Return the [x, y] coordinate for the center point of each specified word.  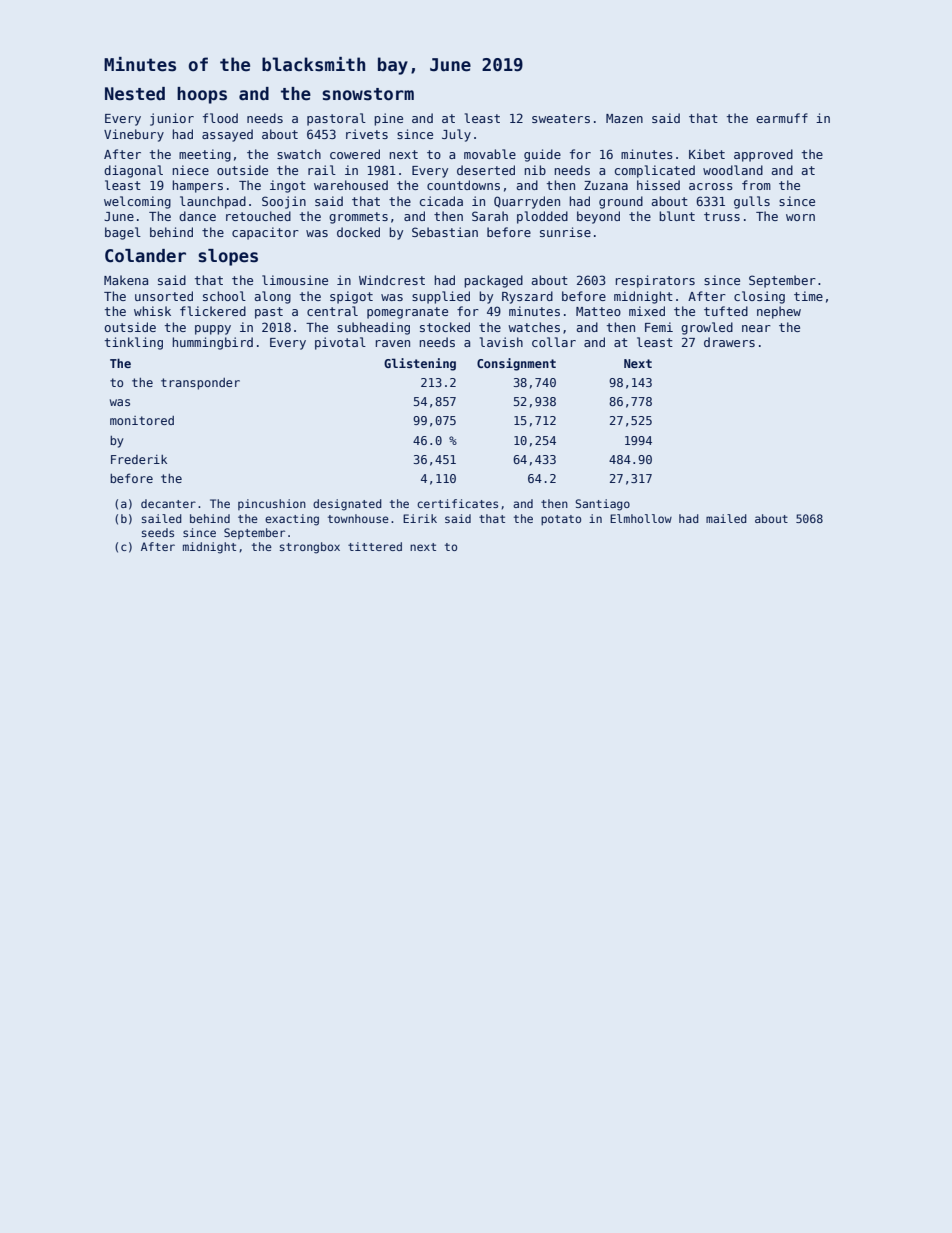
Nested [135, 94]
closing [759, 297]
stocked [445, 327]
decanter [168, 503]
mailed [726, 518]
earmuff [782, 118]
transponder [200, 384]
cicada [441, 201]
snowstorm [368, 94]
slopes [228, 257]
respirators [655, 281]
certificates [457, 503]
